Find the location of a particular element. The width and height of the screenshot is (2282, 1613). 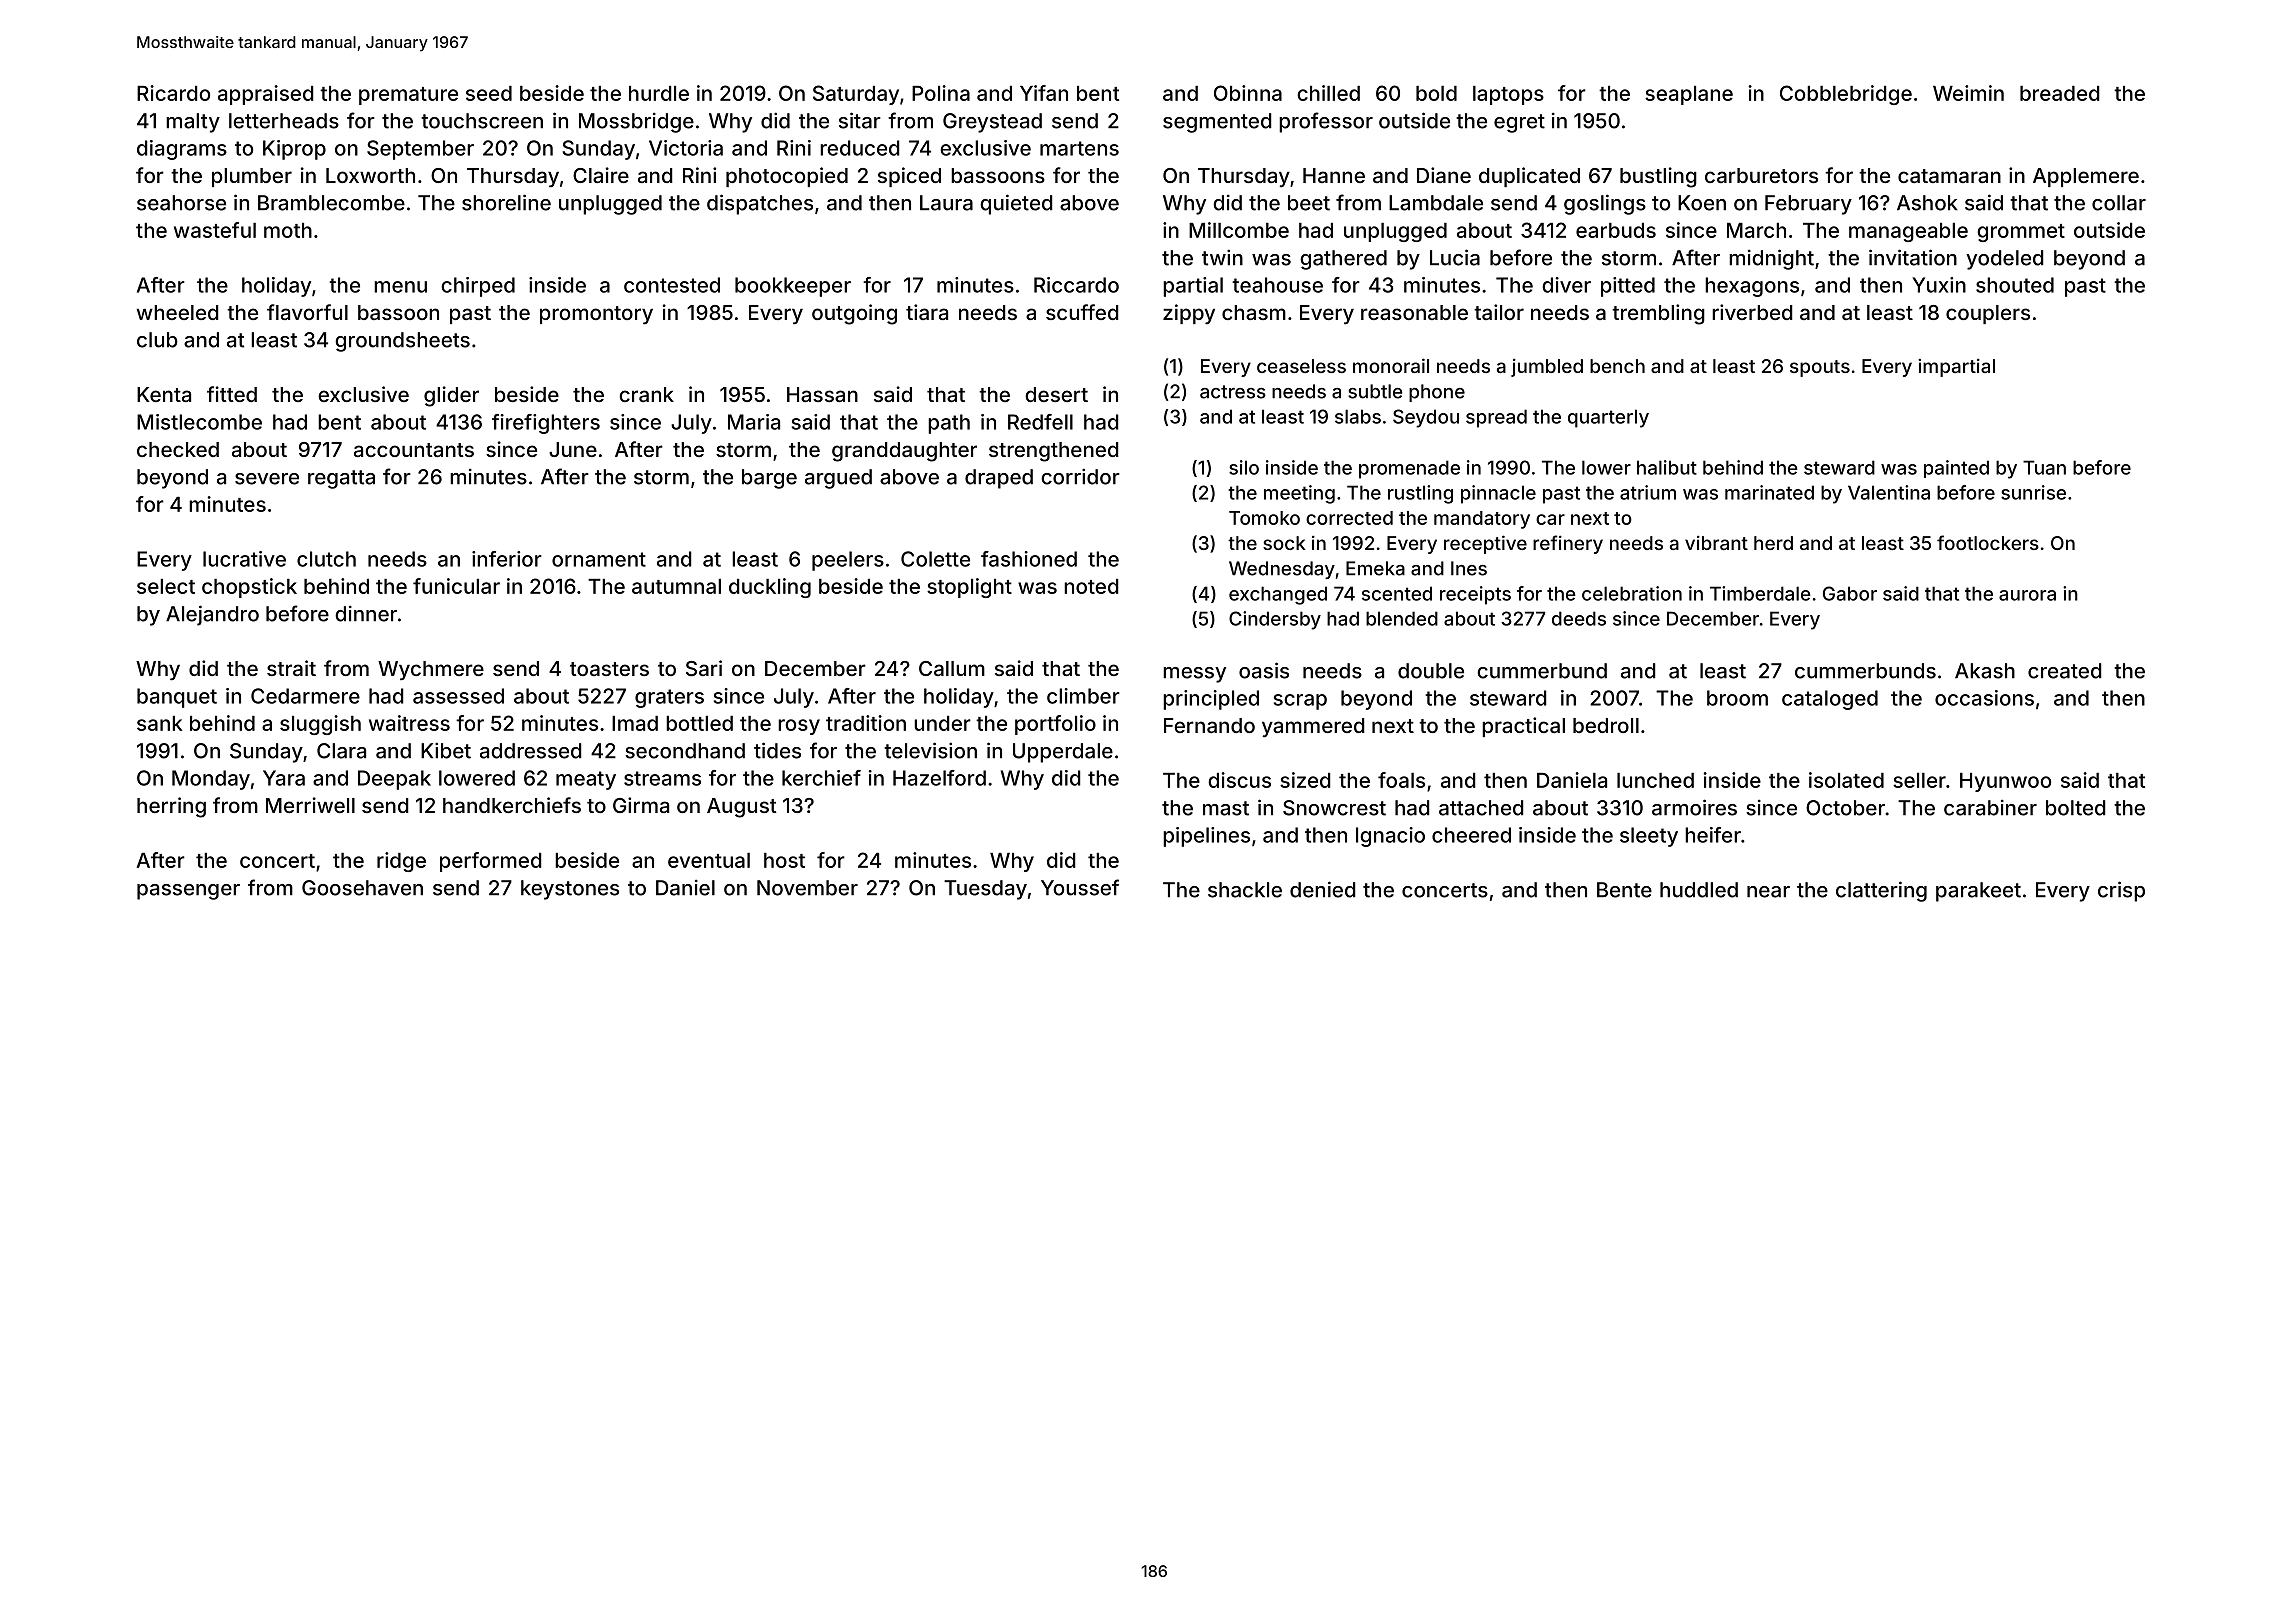

contested is located at coordinates (672, 285).
